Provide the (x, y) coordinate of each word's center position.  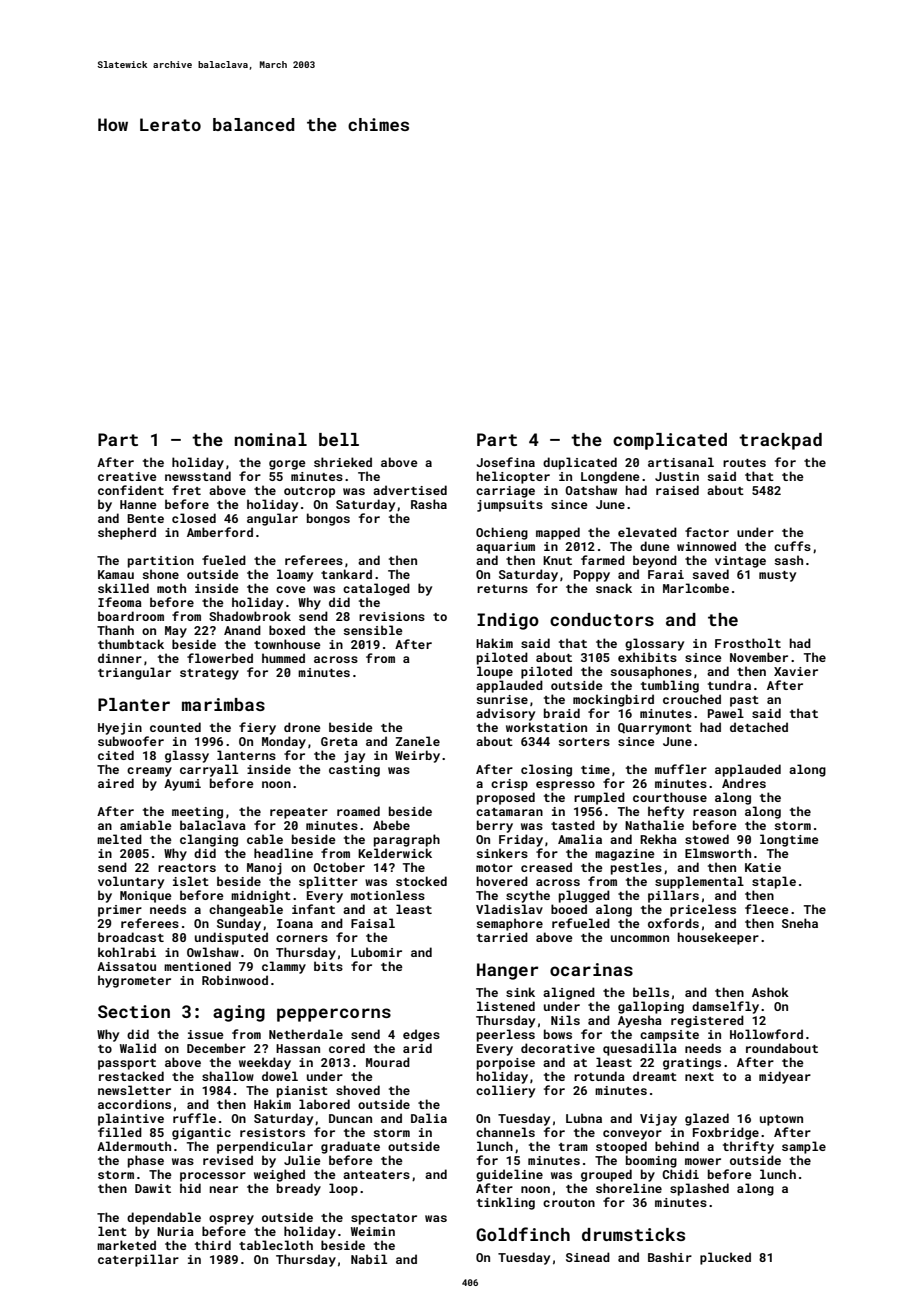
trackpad (780, 441)
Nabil (369, 1259)
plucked (725, 1258)
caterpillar (138, 1260)
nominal (271, 439)
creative (127, 476)
